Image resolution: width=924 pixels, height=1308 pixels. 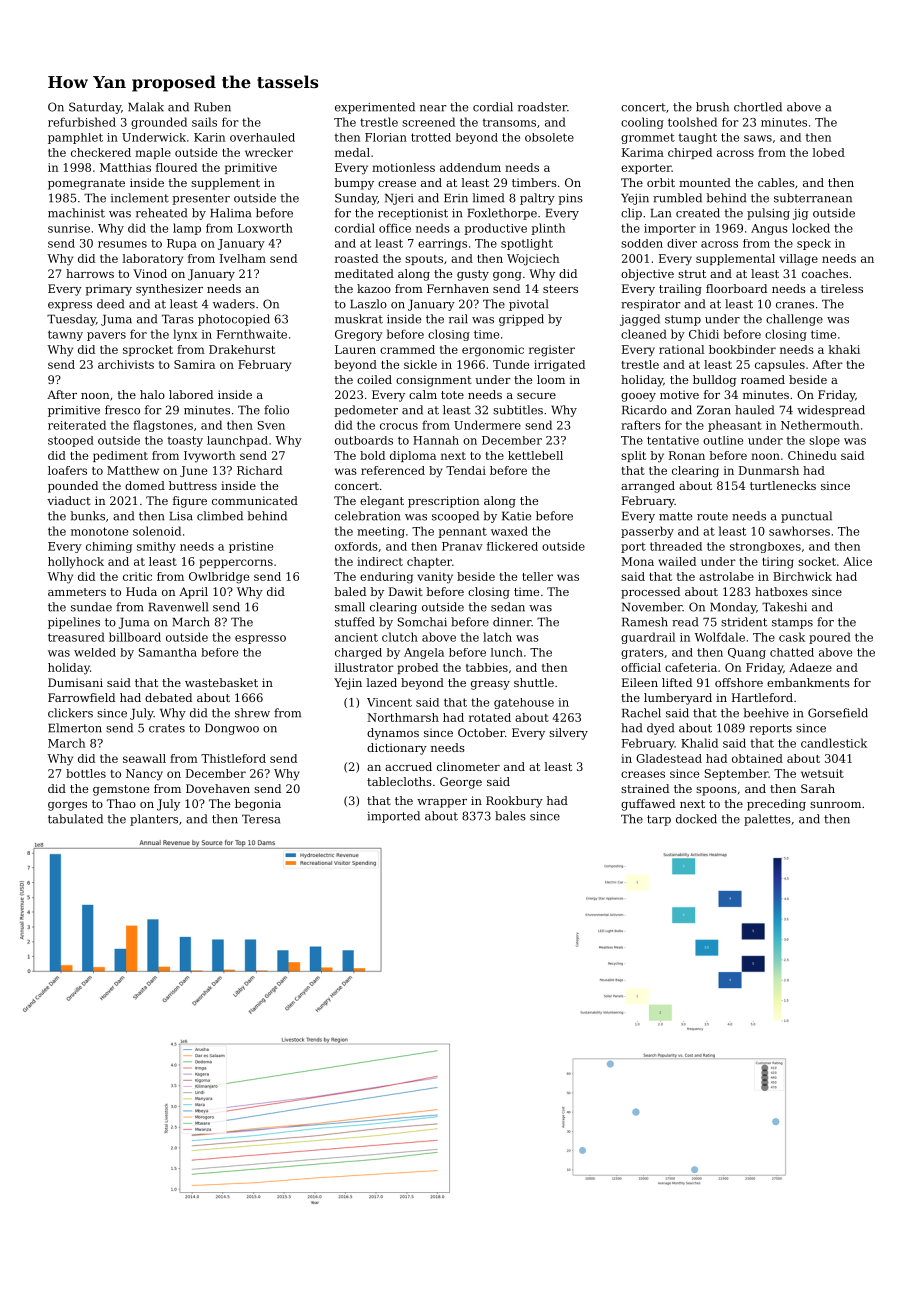 I want to click on latch, so click(x=497, y=637).
